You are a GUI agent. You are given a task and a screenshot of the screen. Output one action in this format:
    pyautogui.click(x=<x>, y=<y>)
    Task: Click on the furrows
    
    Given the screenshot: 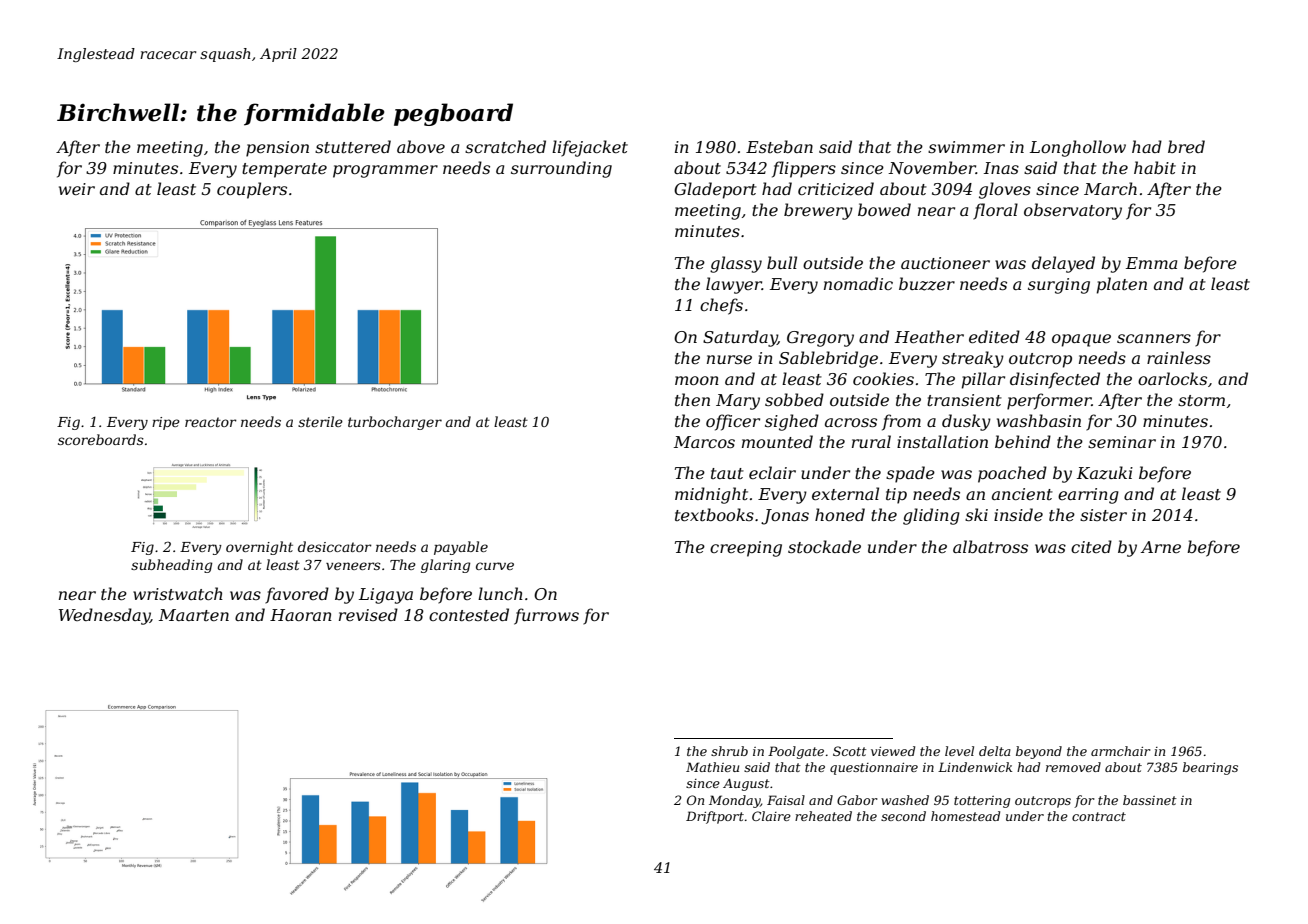 What is the action you would take?
    pyautogui.click(x=546, y=616)
